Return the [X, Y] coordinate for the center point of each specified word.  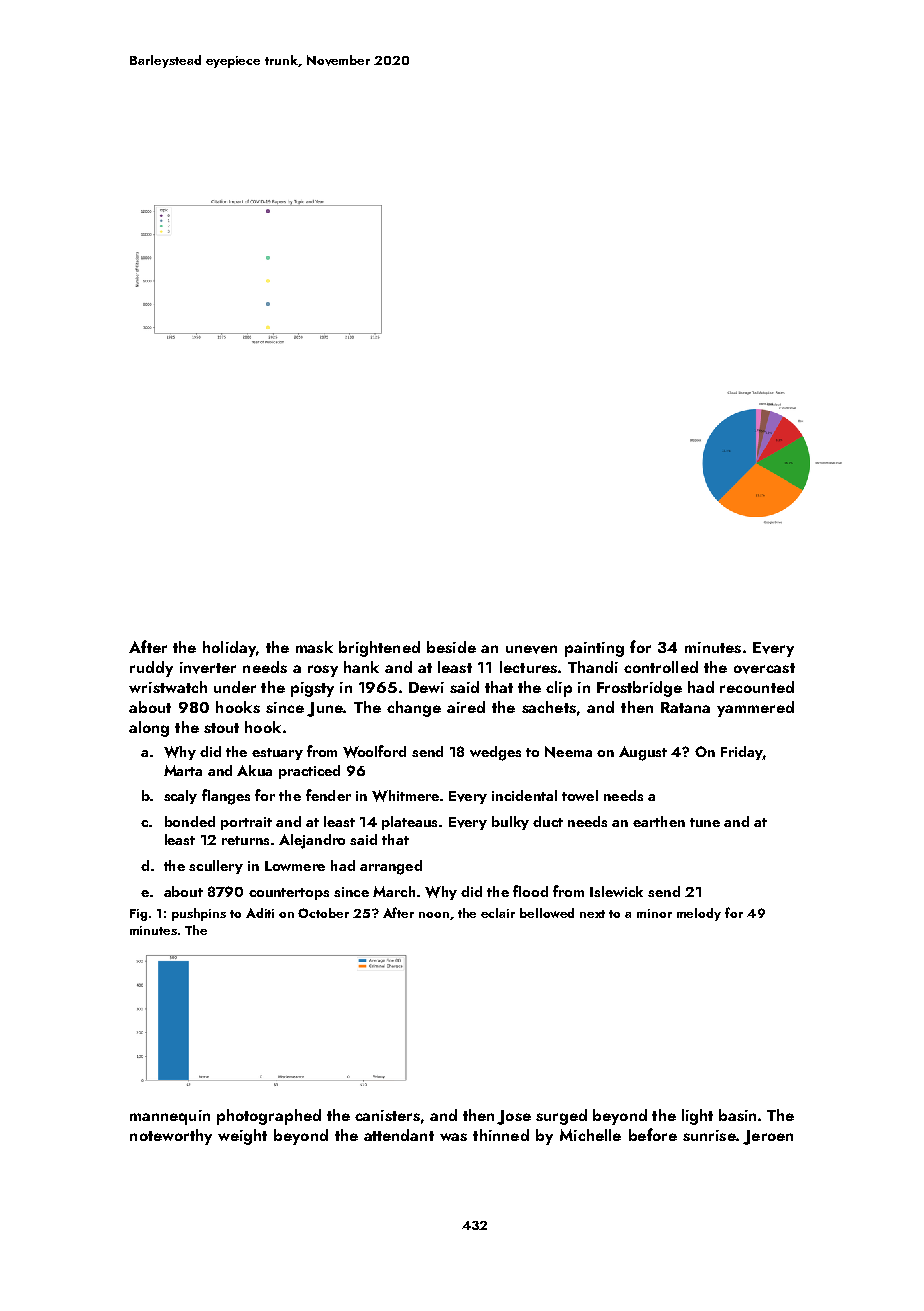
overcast [764, 668]
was [453, 1137]
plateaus [409, 823]
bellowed [547, 913]
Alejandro [312, 841]
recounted [757, 687]
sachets [549, 707]
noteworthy [171, 1137]
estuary [277, 754]
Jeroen [768, 1137]
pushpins [199, 914]
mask [314, 647]
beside [451, 647]
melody [699, 914]
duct [548, 821]
